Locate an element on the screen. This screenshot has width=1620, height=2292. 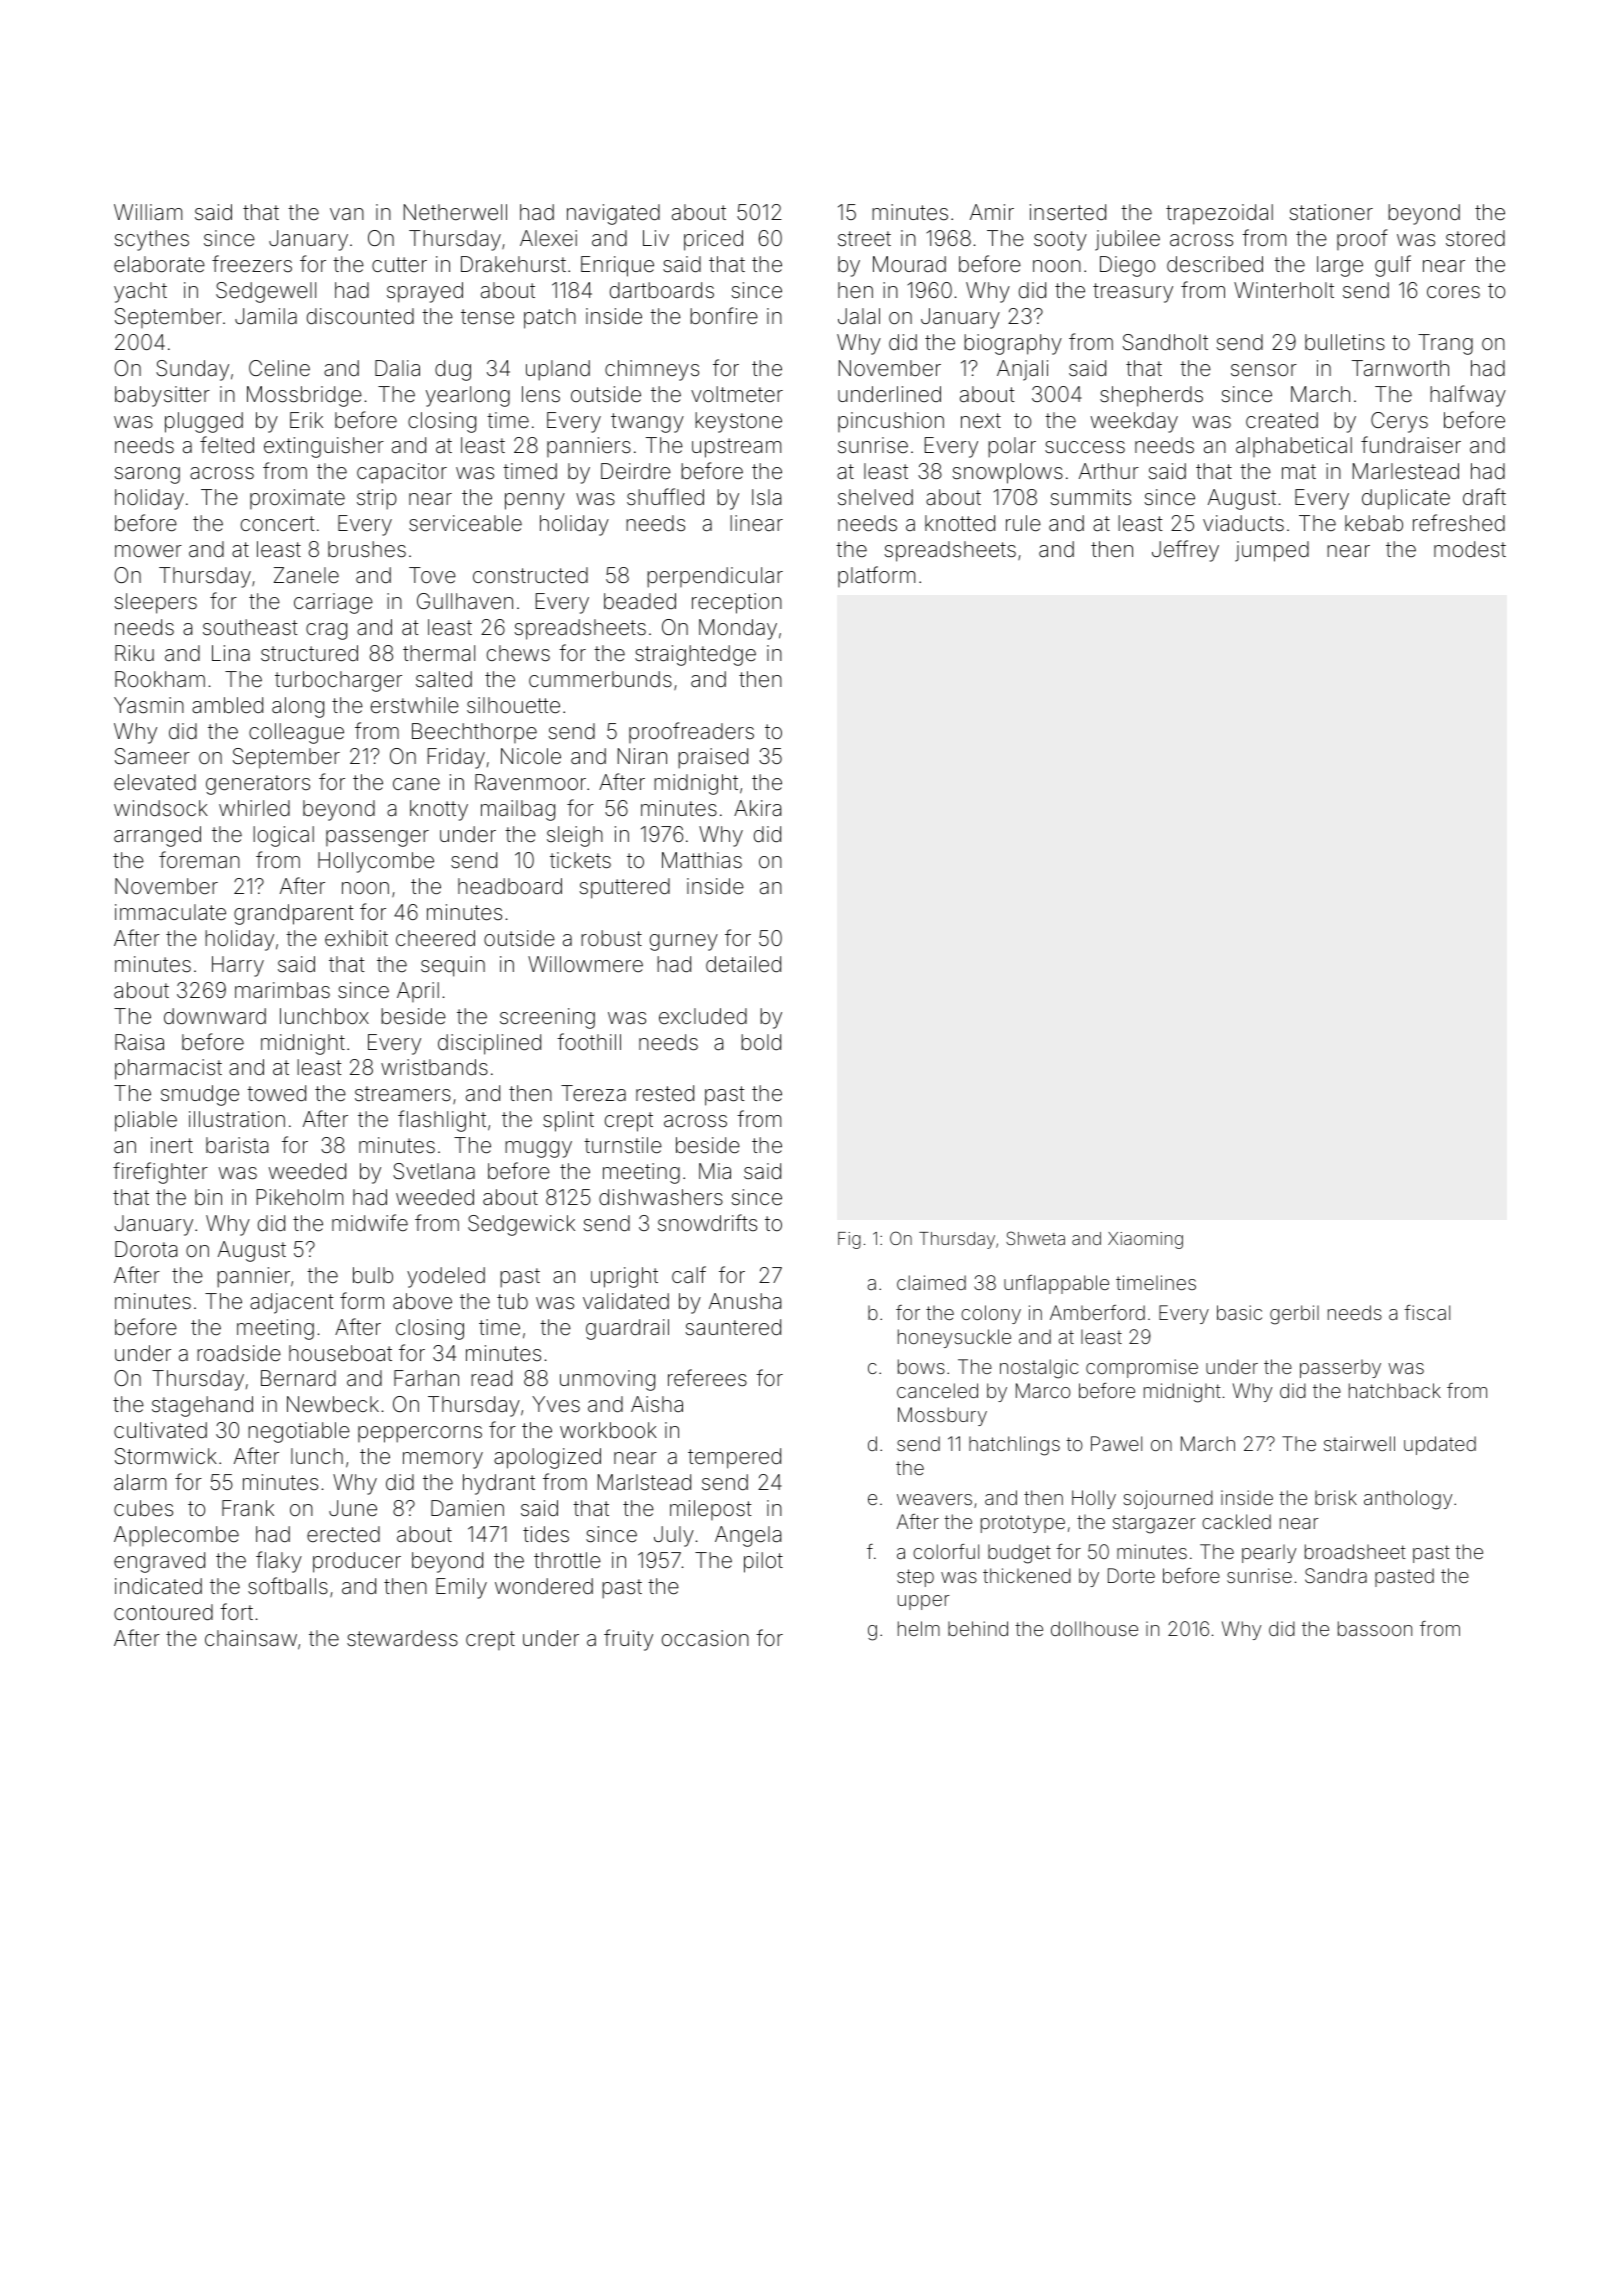
Ravenmoor is located at coordinates (530, 782).
